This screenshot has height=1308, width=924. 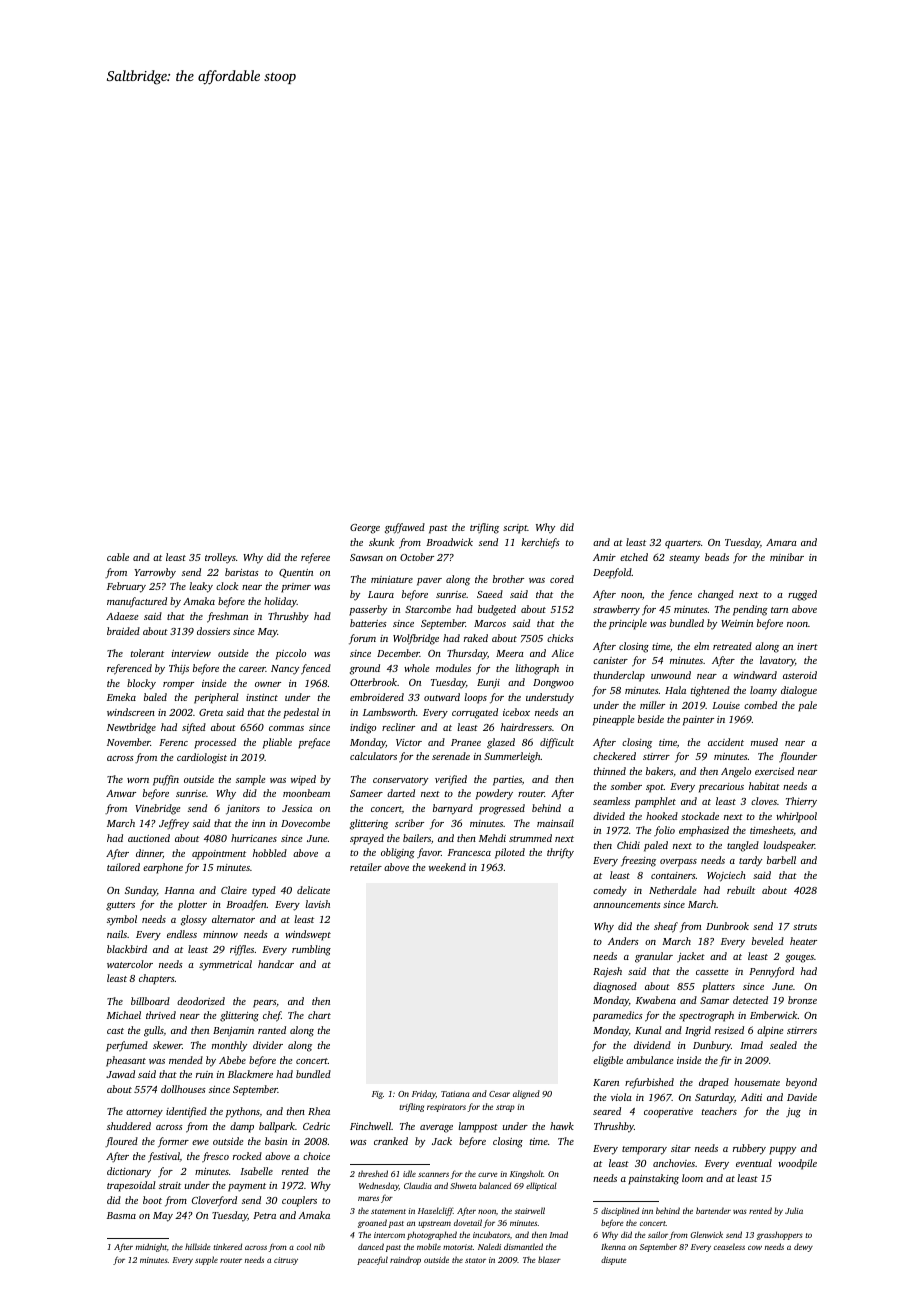 What do you see at coordinates (549, 1259) in the screenshot?
I see `blazer` at bounding box center [549, 1259].
